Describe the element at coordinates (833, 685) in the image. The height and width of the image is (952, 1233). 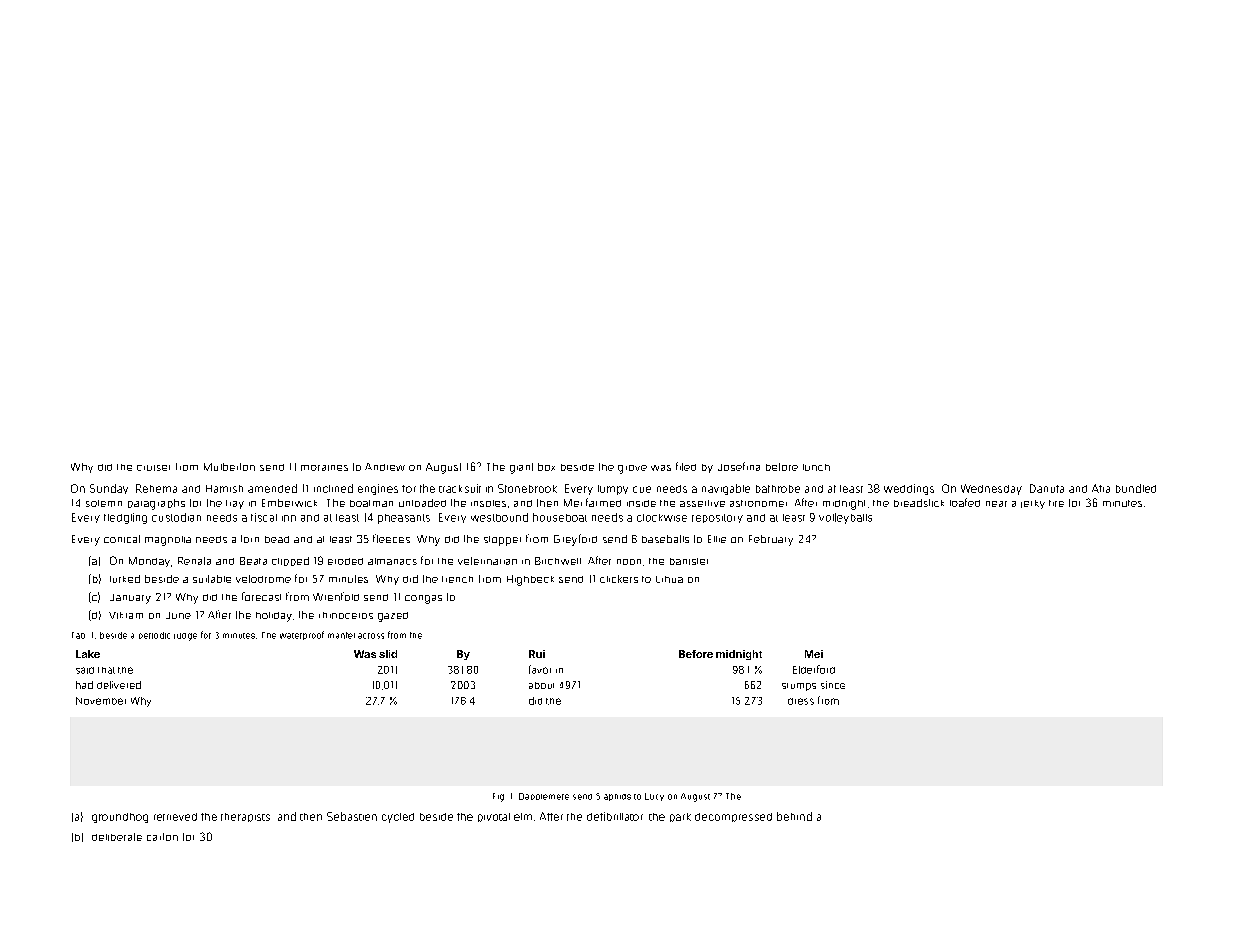
I see `since` at that location.
